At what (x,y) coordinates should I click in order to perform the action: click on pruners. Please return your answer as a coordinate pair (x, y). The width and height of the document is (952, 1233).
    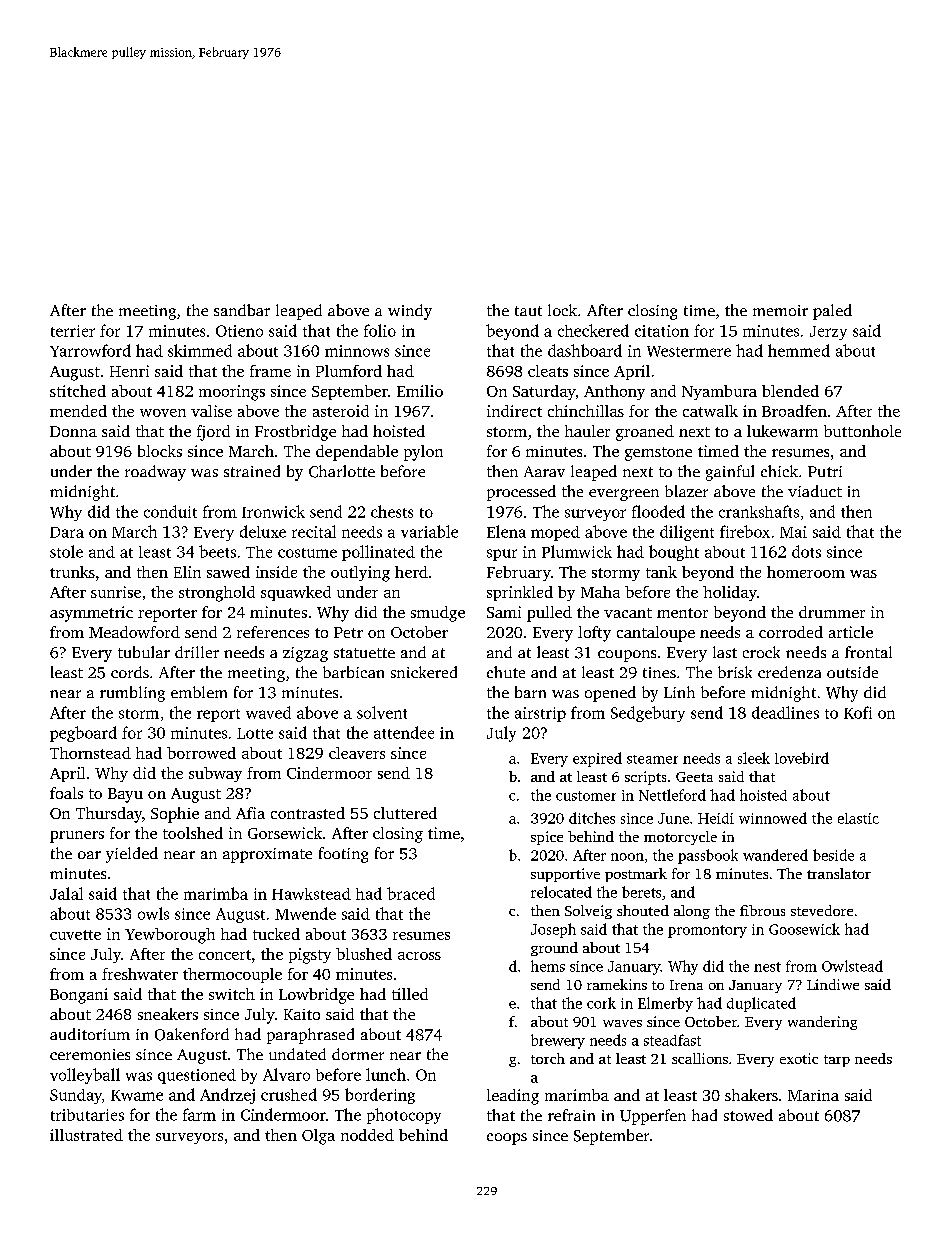
    Looking at the image, I should click on (77, 837).
